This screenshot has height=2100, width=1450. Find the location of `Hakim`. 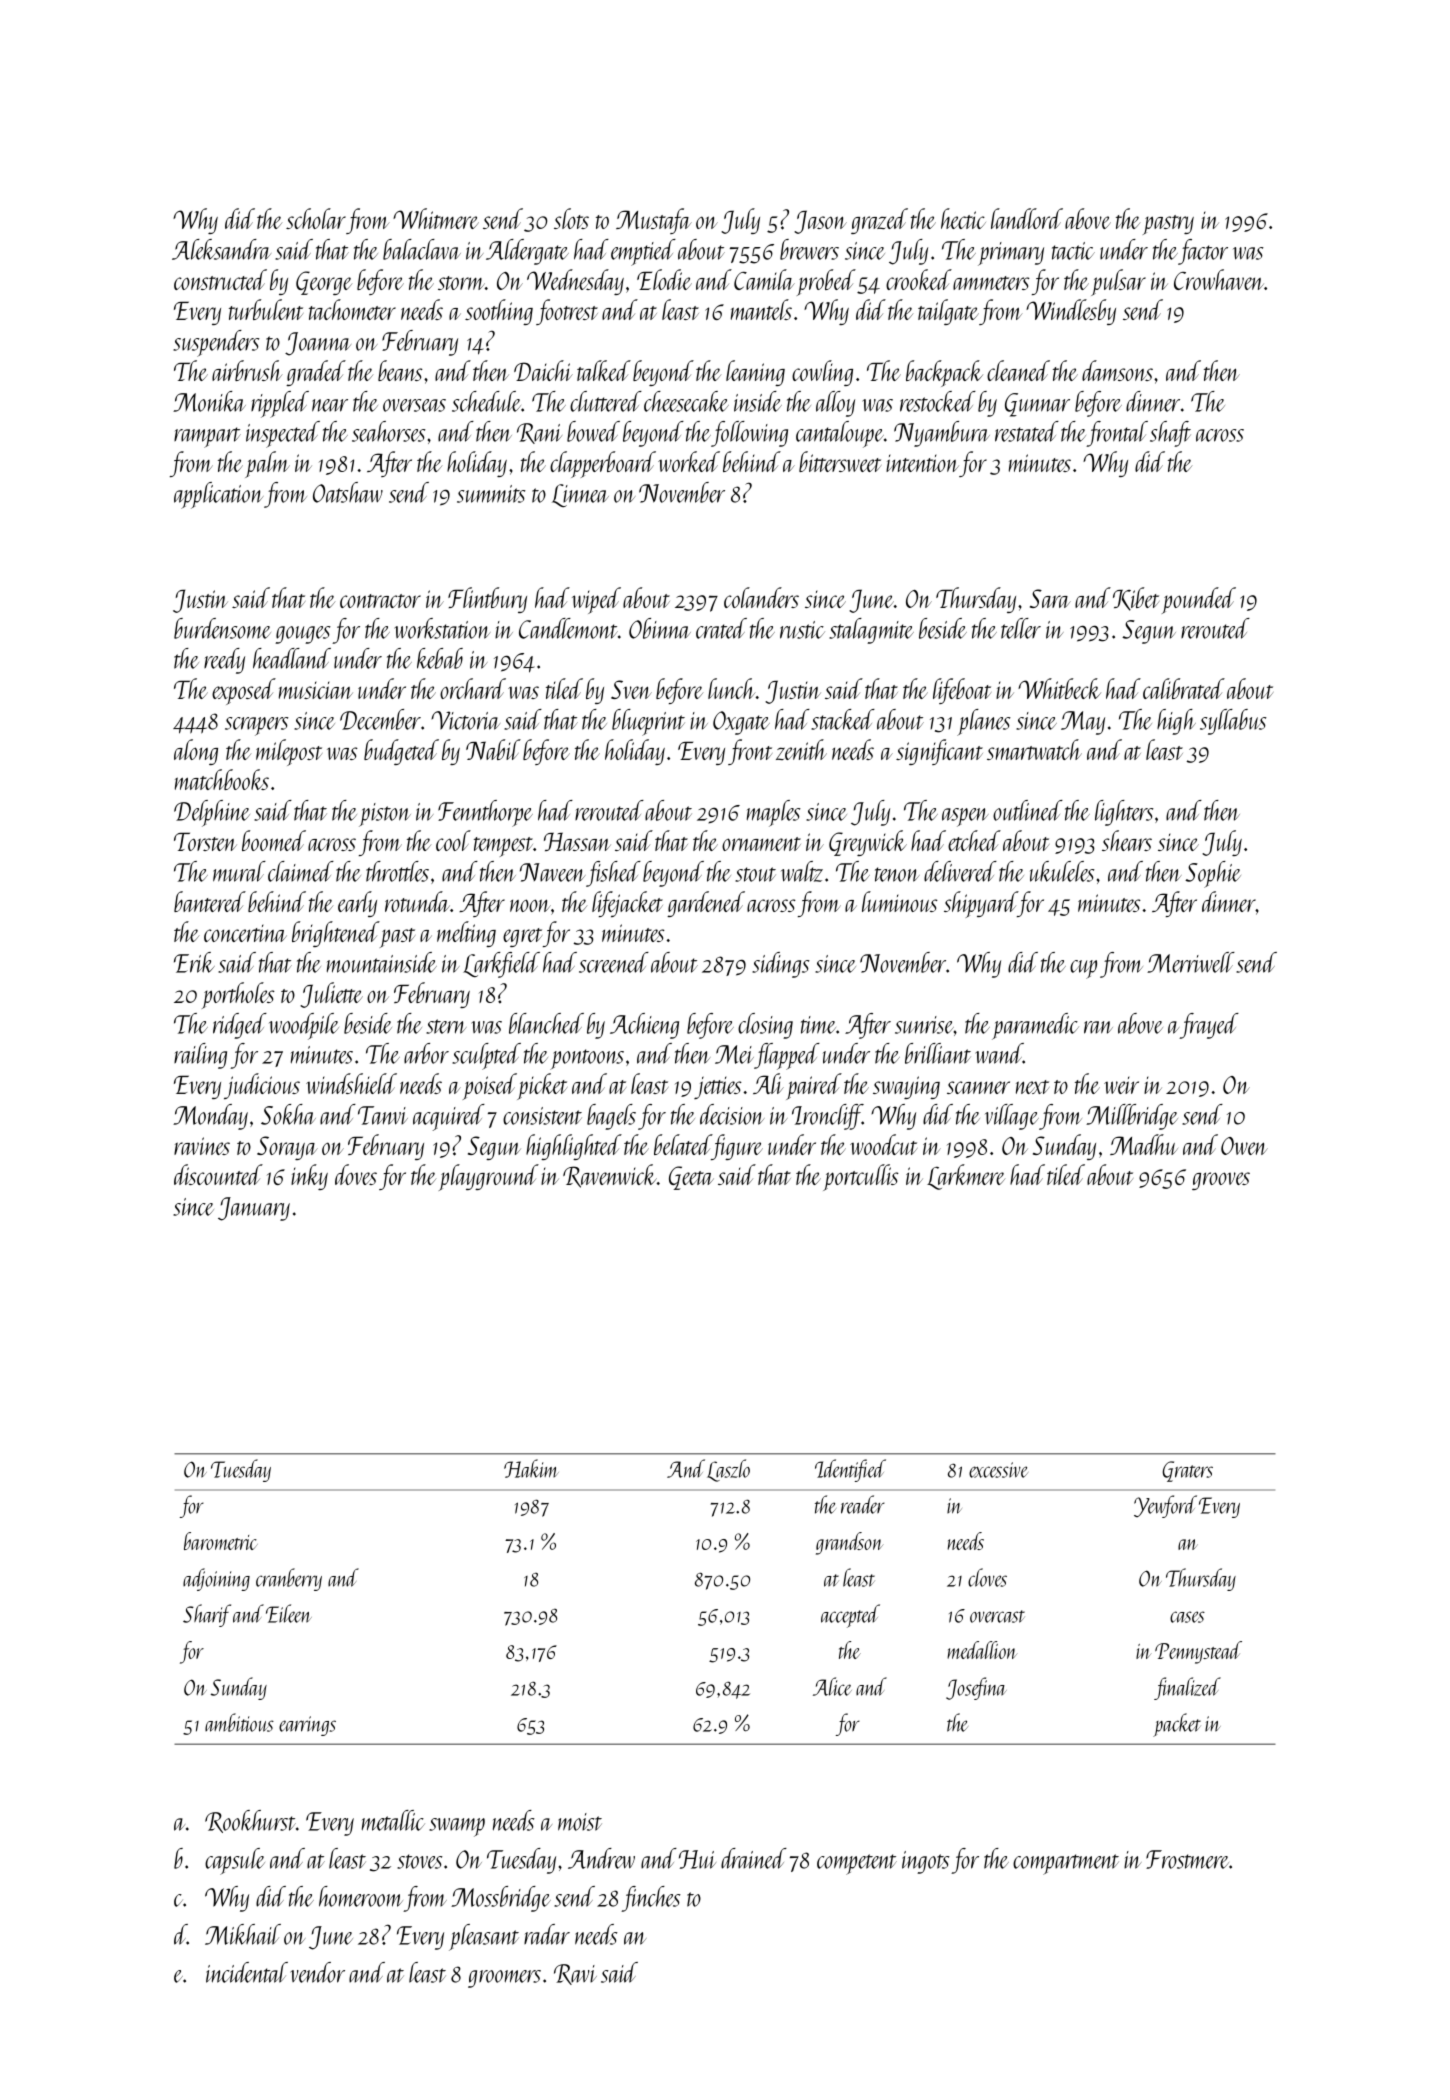

Hakim is located at coordinates (531, 1468).
